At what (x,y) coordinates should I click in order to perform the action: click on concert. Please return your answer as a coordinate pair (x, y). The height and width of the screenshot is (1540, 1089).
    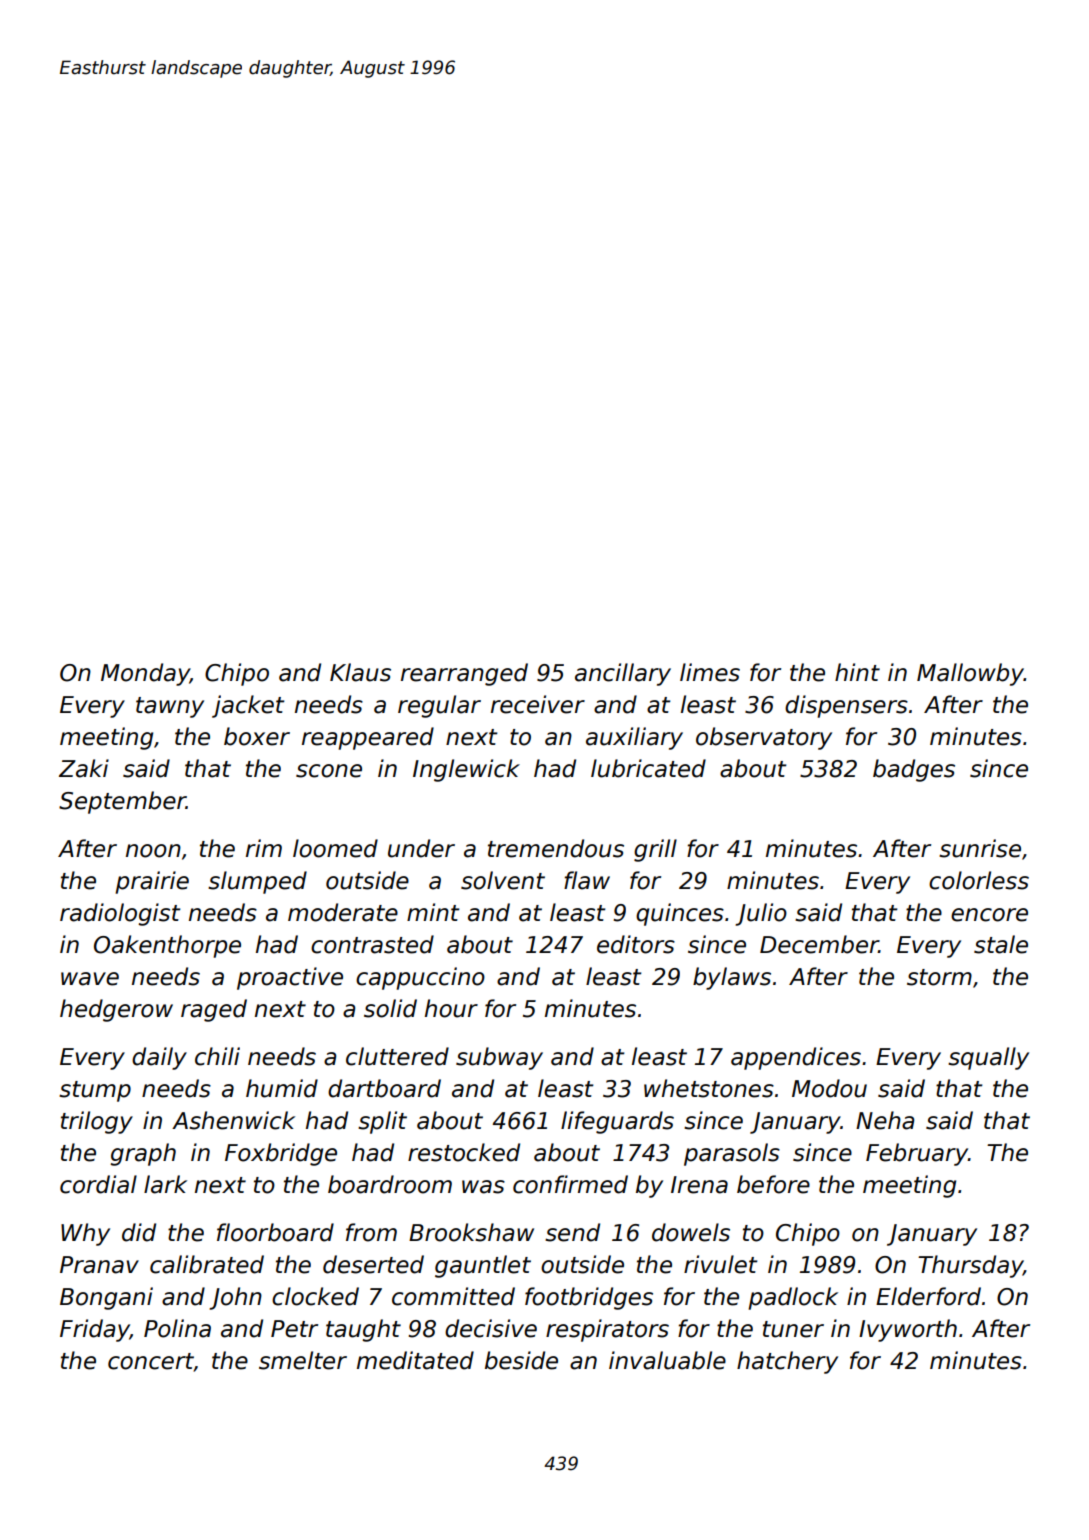
    Looking at the image, I should click on (151, 1362).
